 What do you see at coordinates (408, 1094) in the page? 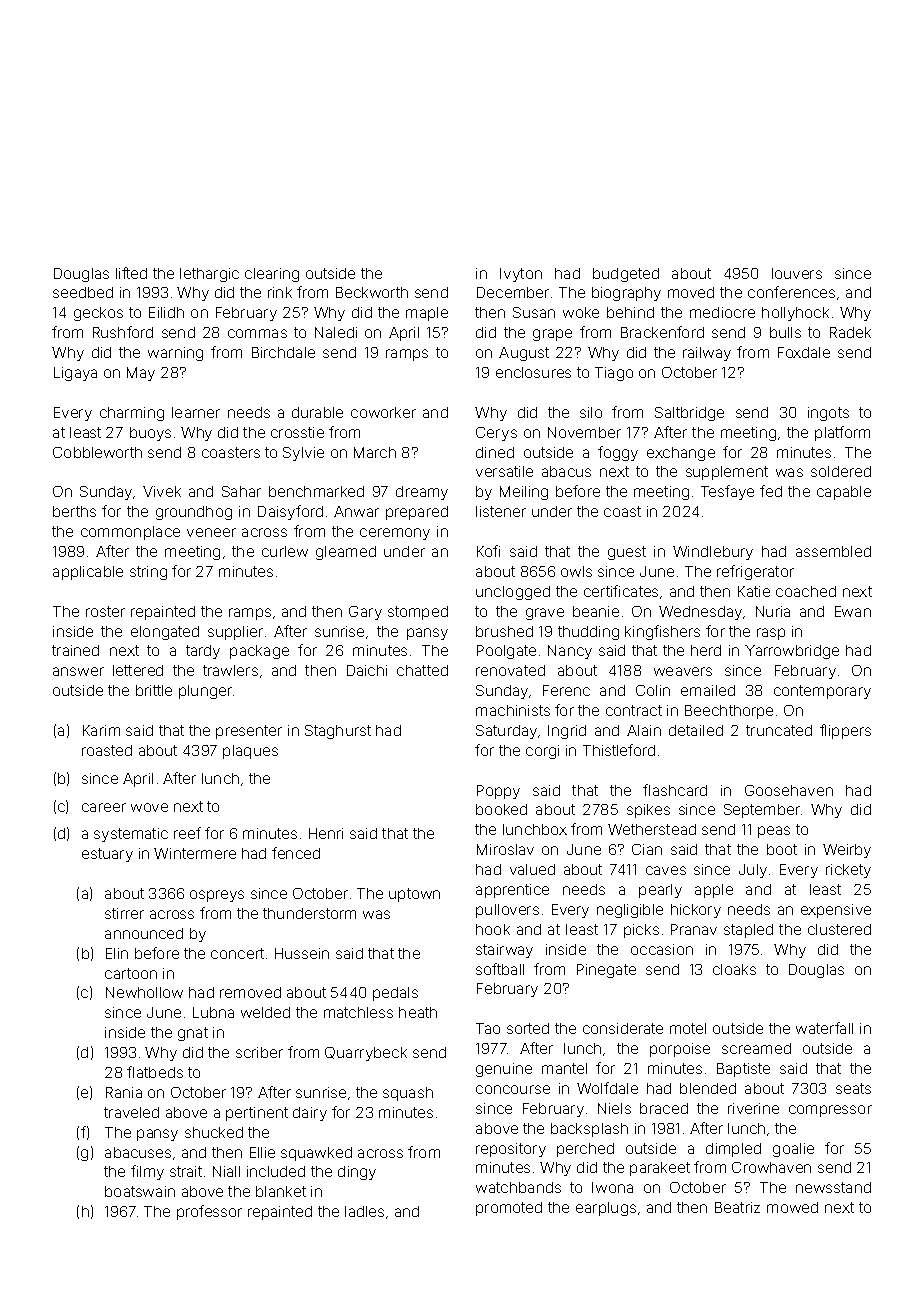
I see `squash` at bounding box center [408, 1094].
